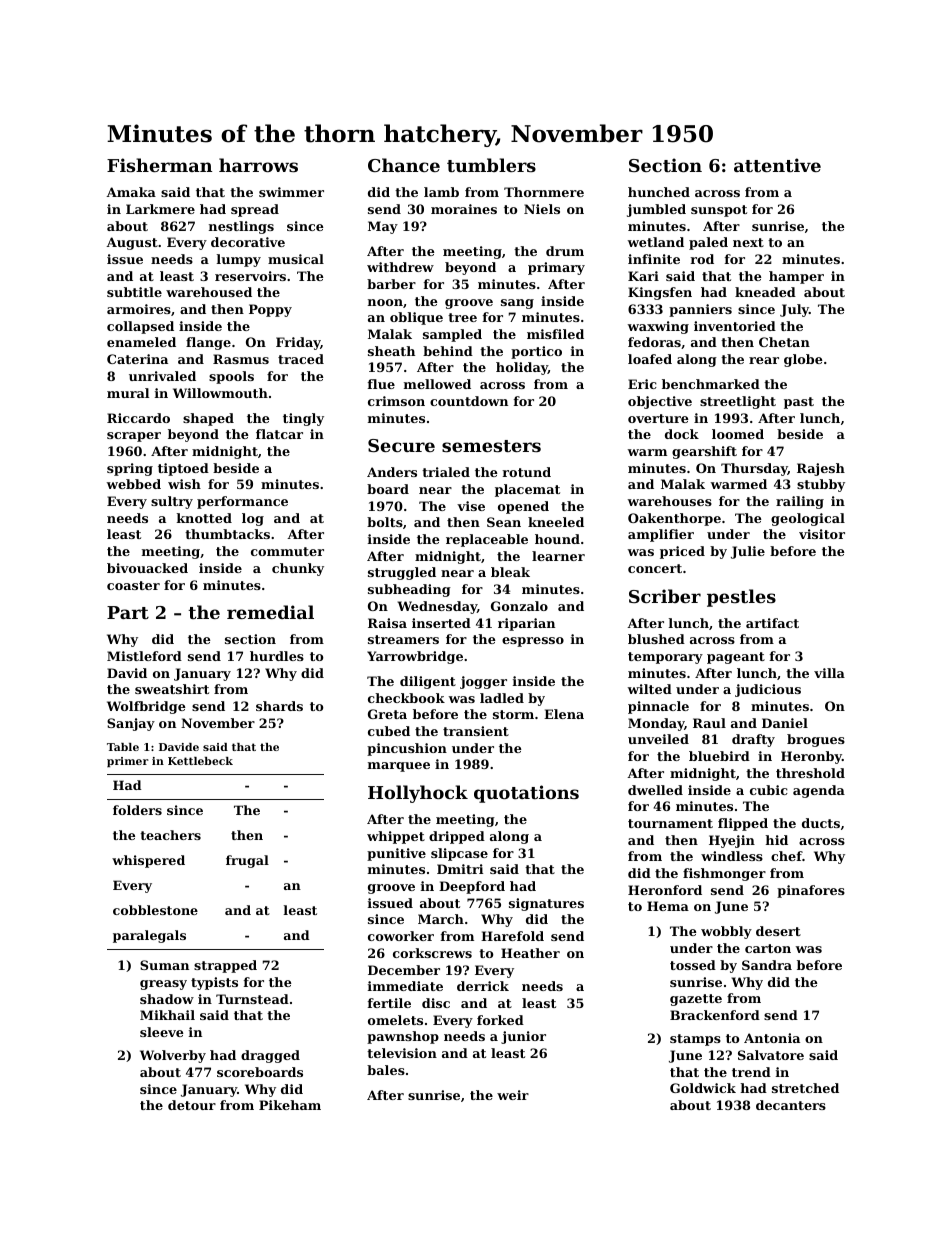  Describe the element at coordinates (192, 1105) in the screenshot. I see `detour` at that location.
